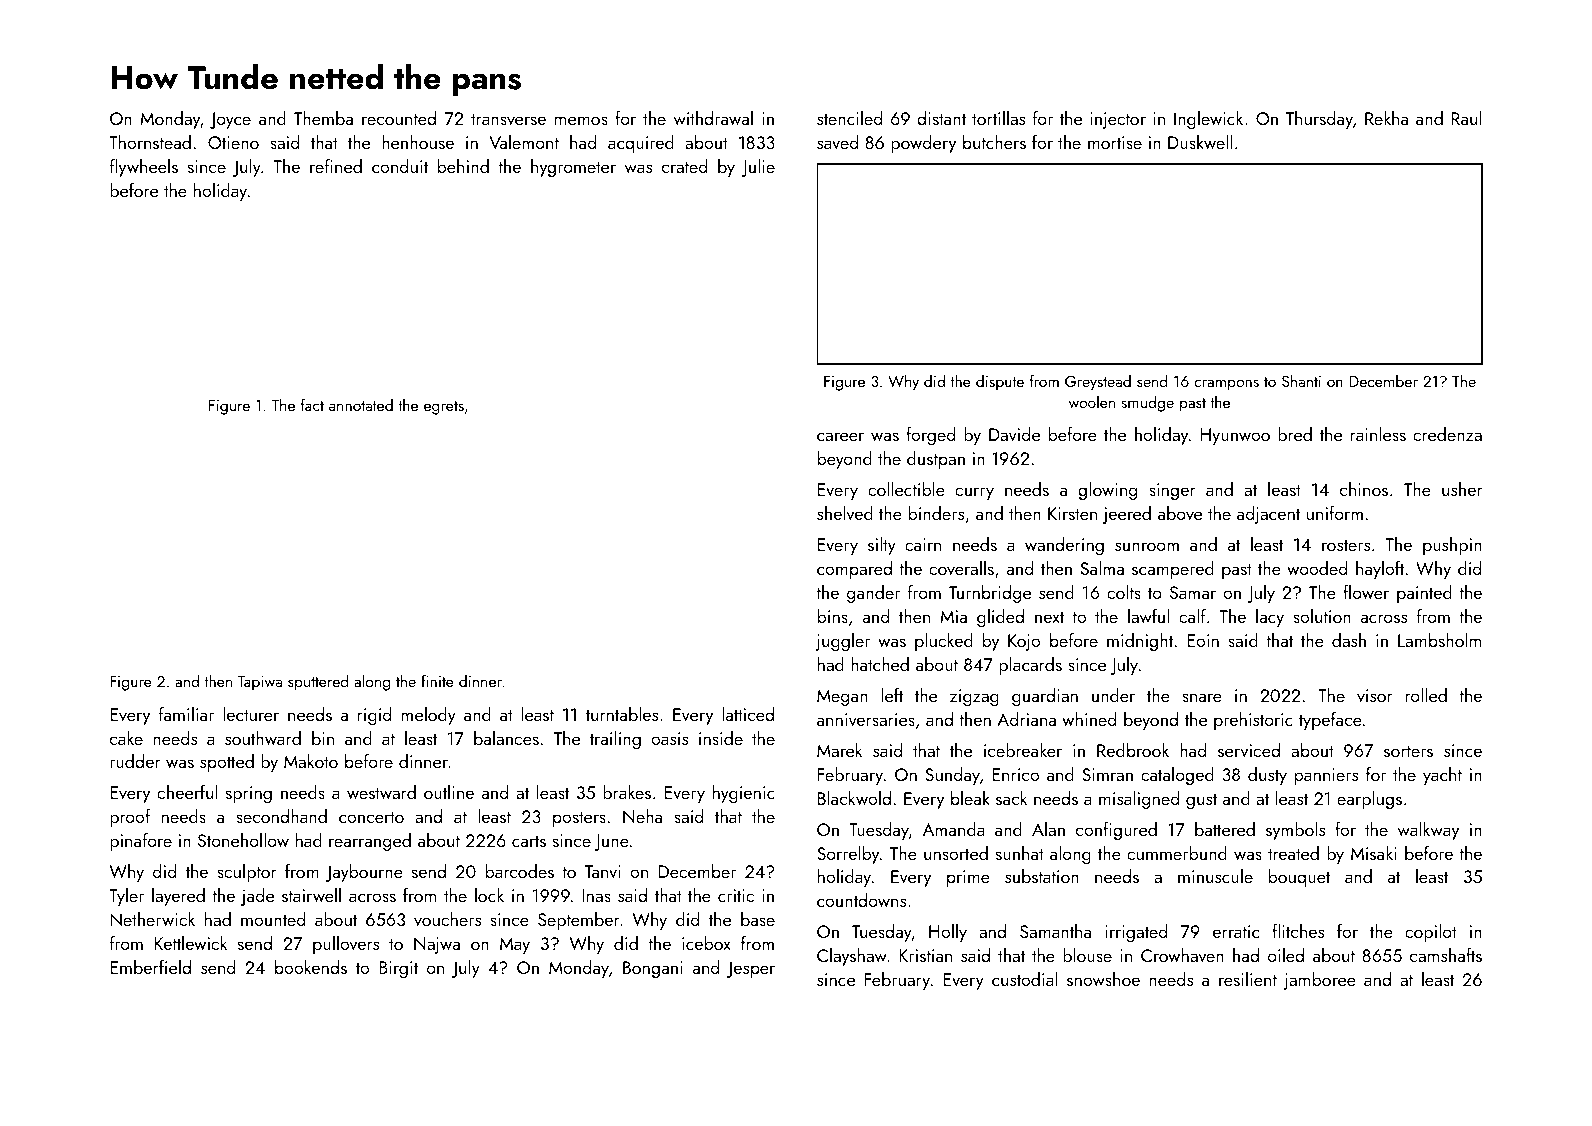 The image size is (1592, 1126). I want to click on Shanti, so click(1301, 380).
